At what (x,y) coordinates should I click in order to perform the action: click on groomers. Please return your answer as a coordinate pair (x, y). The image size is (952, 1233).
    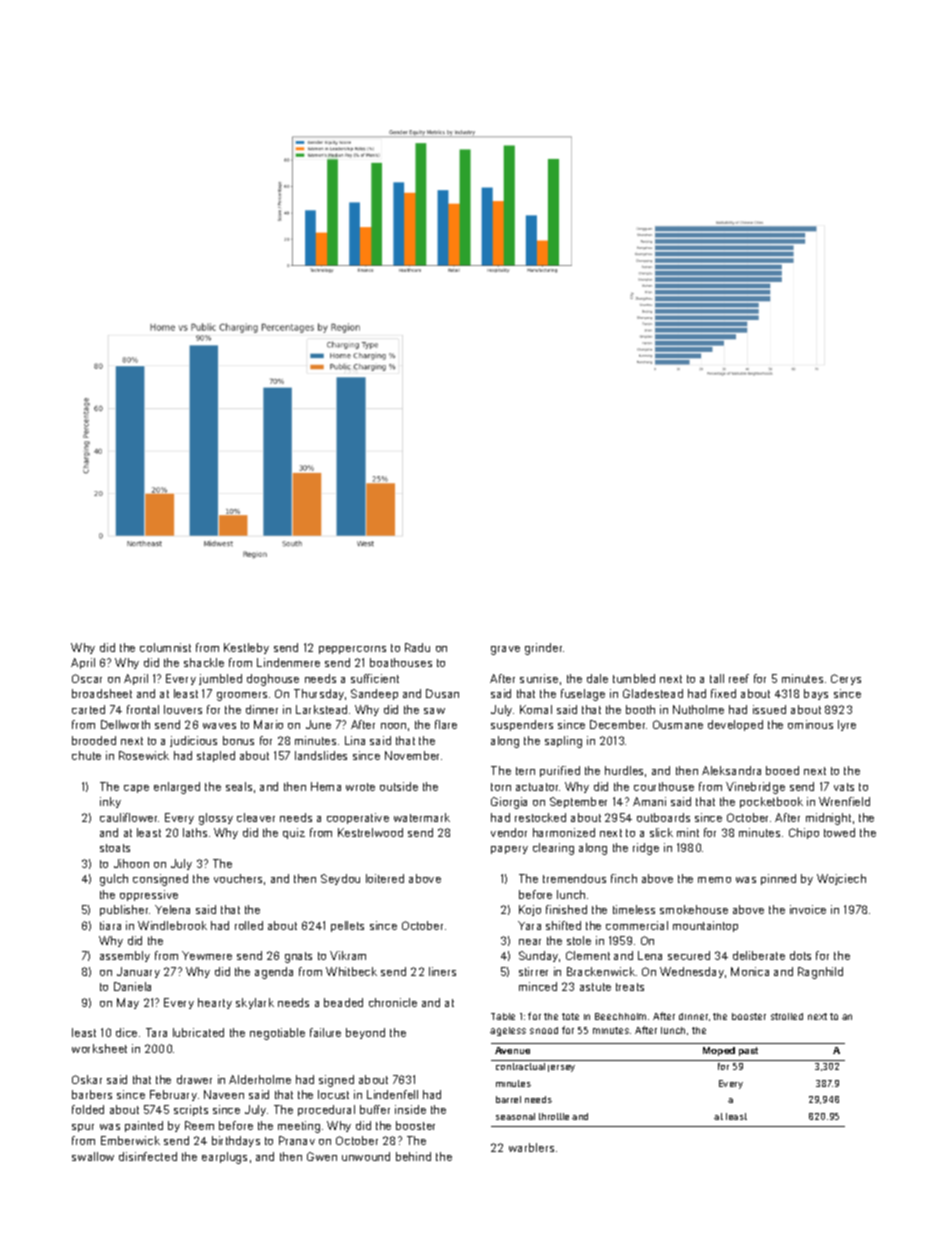
    Looking at the image, I should click on (242, 696).
